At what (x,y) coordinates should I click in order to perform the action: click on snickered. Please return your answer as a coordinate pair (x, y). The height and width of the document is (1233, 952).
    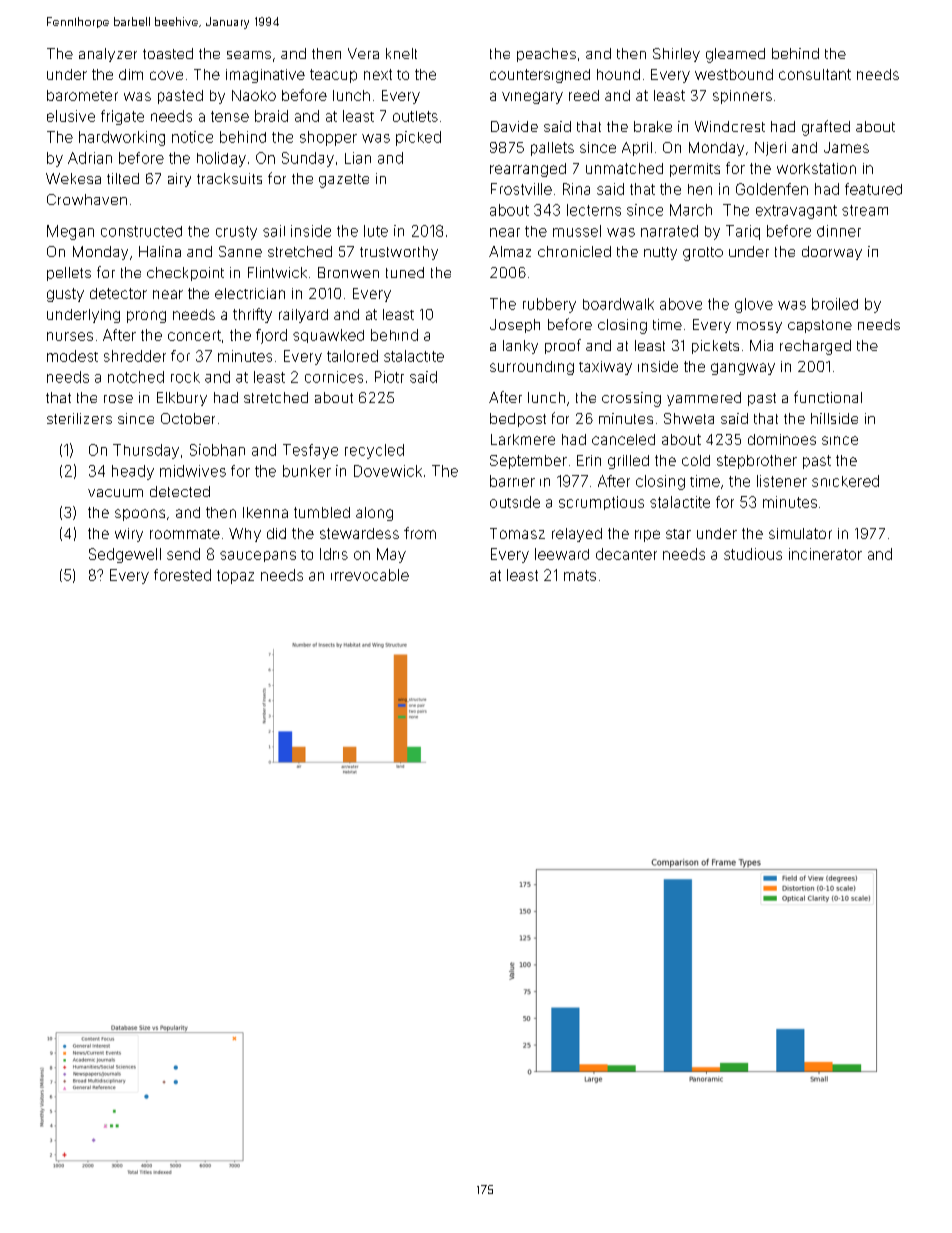
    Looking at the image, I should click on (845, 481).
